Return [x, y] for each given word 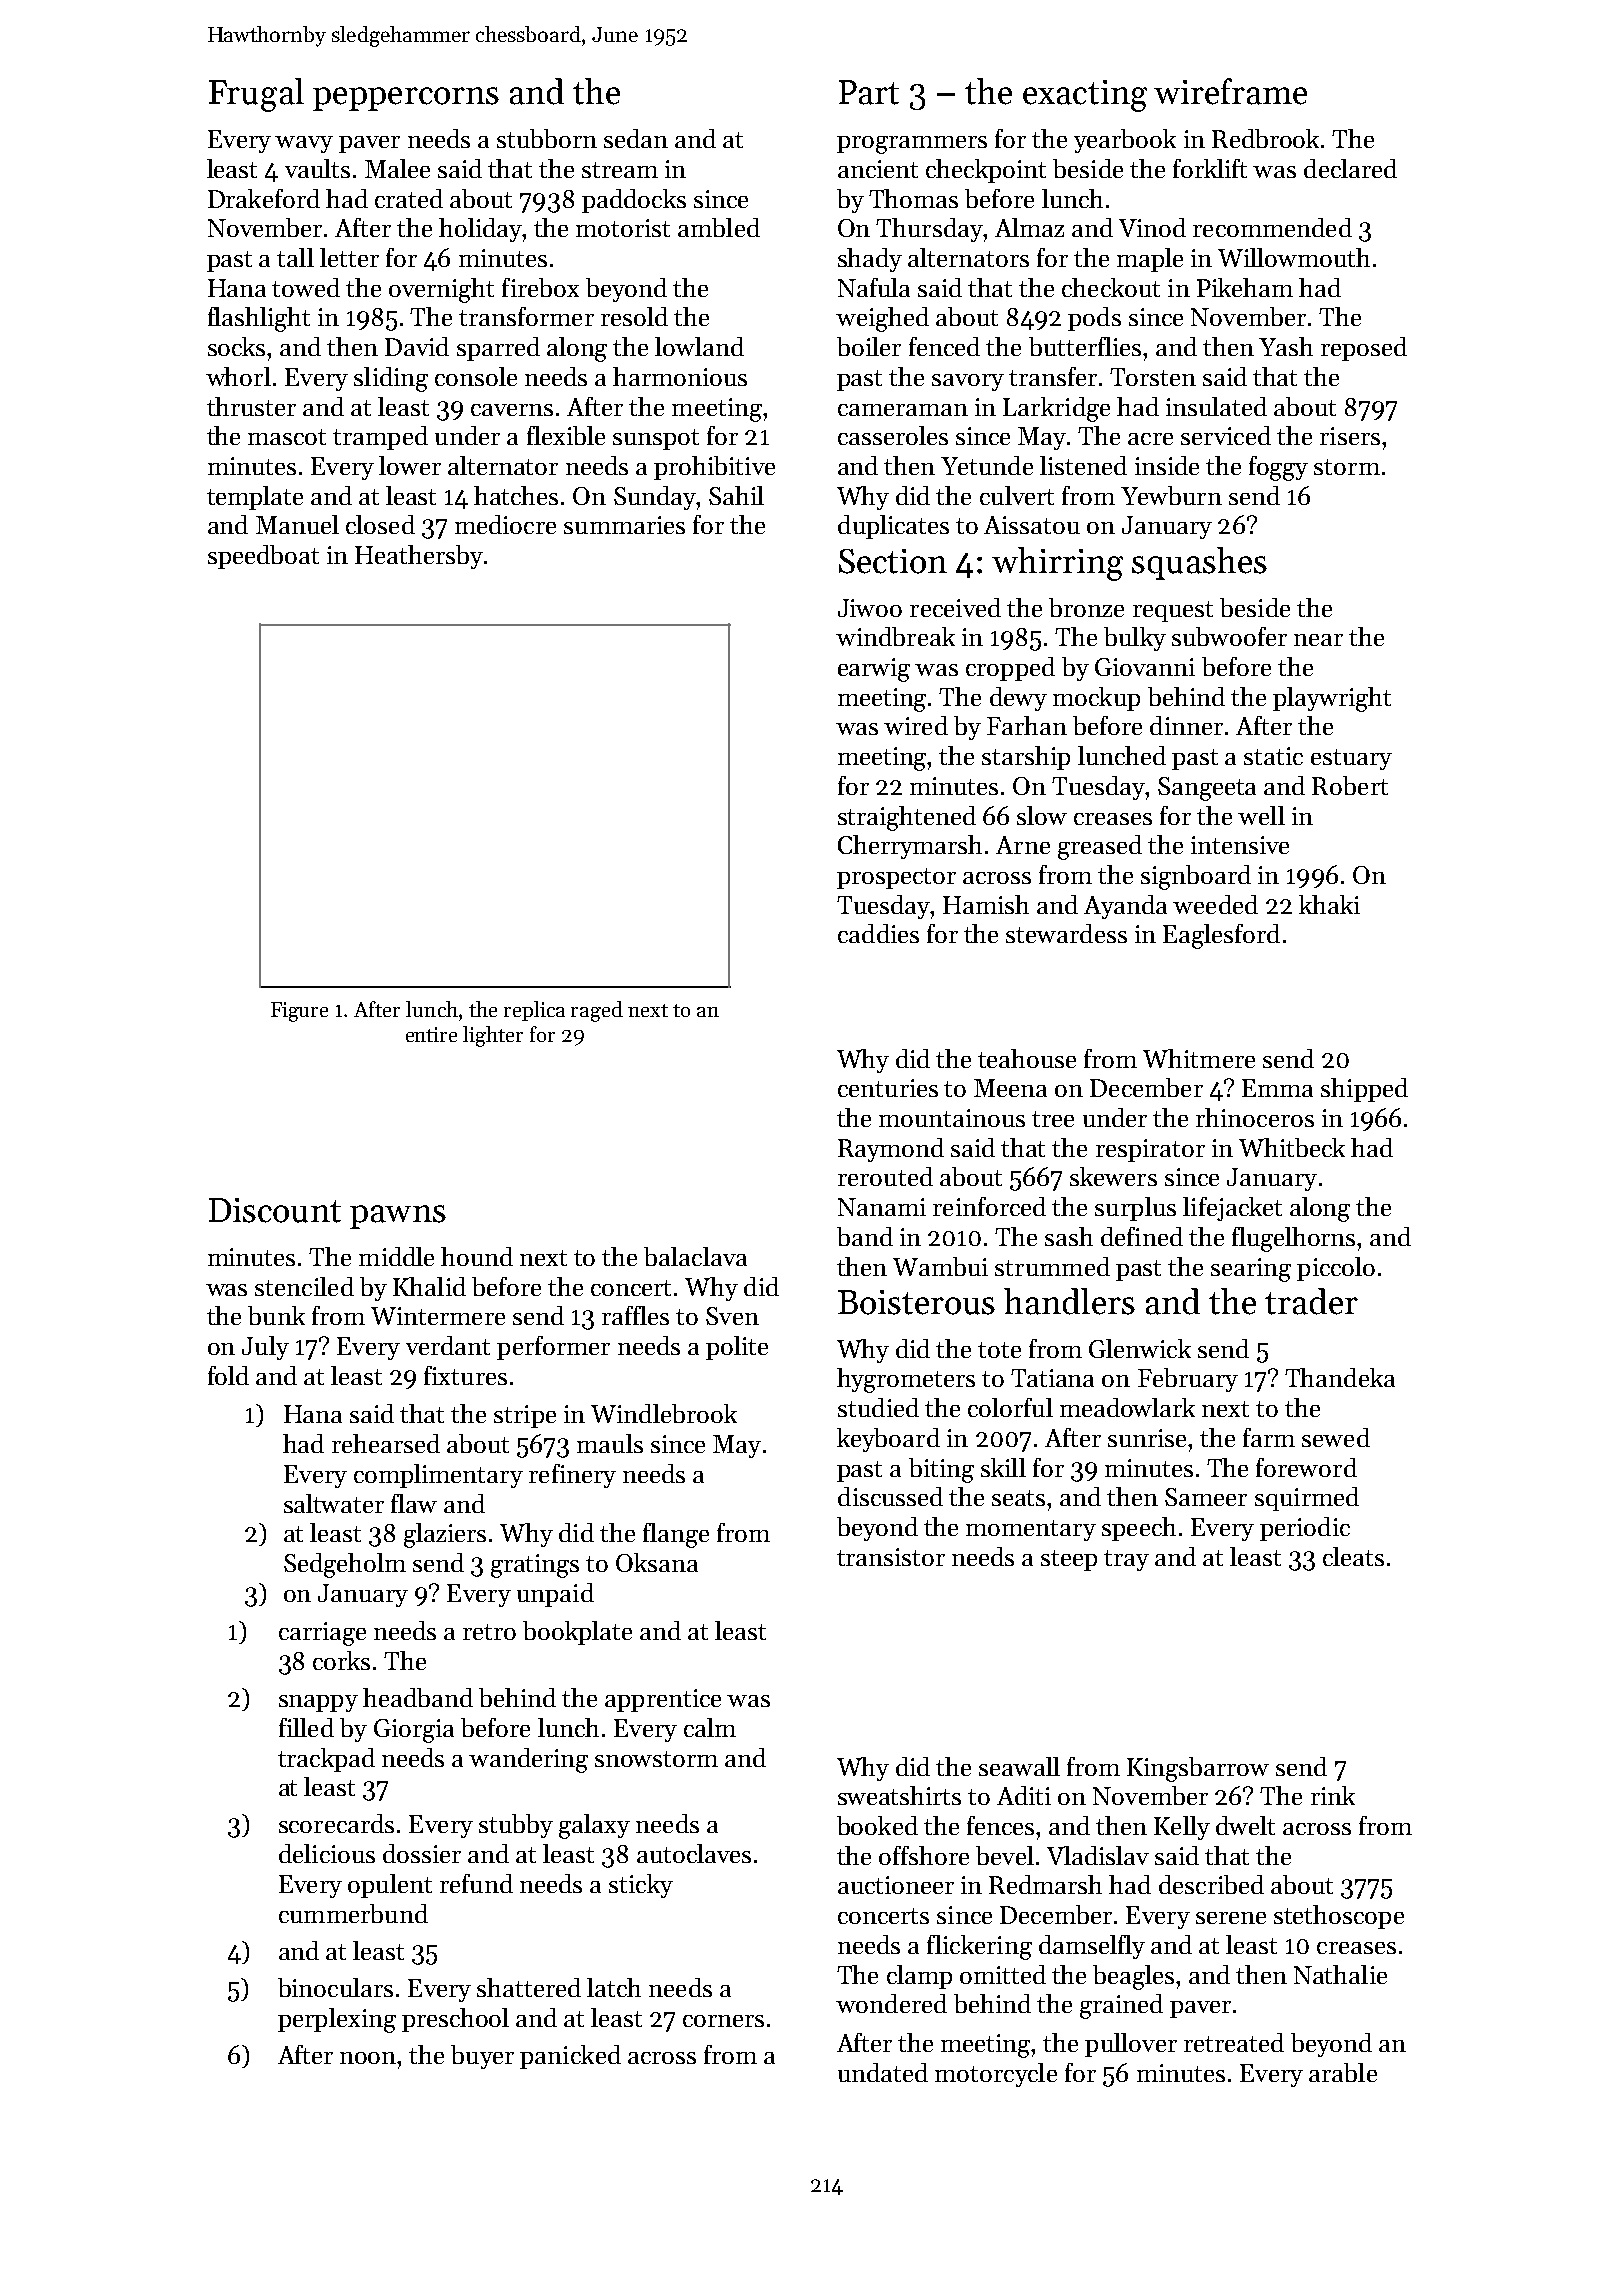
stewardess [1066, 933]
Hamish [986, 904]
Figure [299, 1012]
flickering [979, 1947]
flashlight [259, 319]
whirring [1057, 564]
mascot [287, 437]
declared [1350, 168]
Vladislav [1098, 1855]
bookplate [577, 1633]
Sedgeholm [345, 1565]
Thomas [913, 198]
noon [368, 2058]
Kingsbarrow [1198, 1769]
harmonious [680, 376]
